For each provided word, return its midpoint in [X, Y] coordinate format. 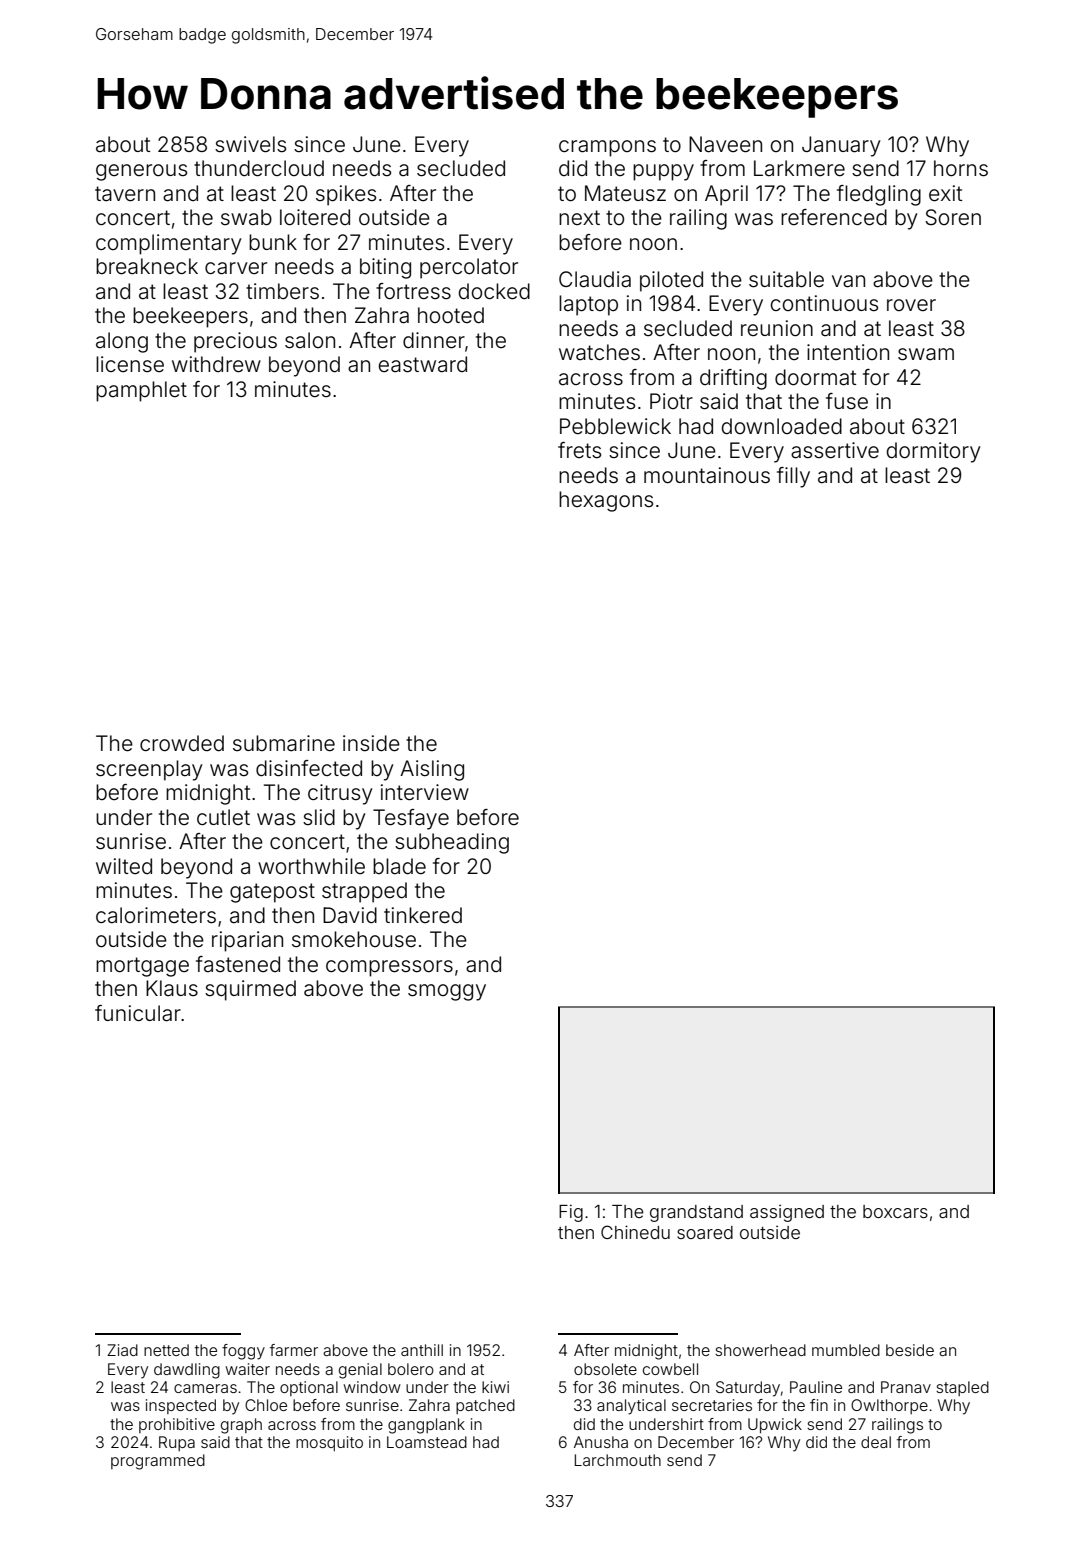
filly [793, 477]
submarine [284, 743]
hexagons [606, 501]
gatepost [272, 893]
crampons [607, 148]
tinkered [423, 915]
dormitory [934, 452]
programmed [158, 1462]
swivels [250, 144]
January [841, 146]
